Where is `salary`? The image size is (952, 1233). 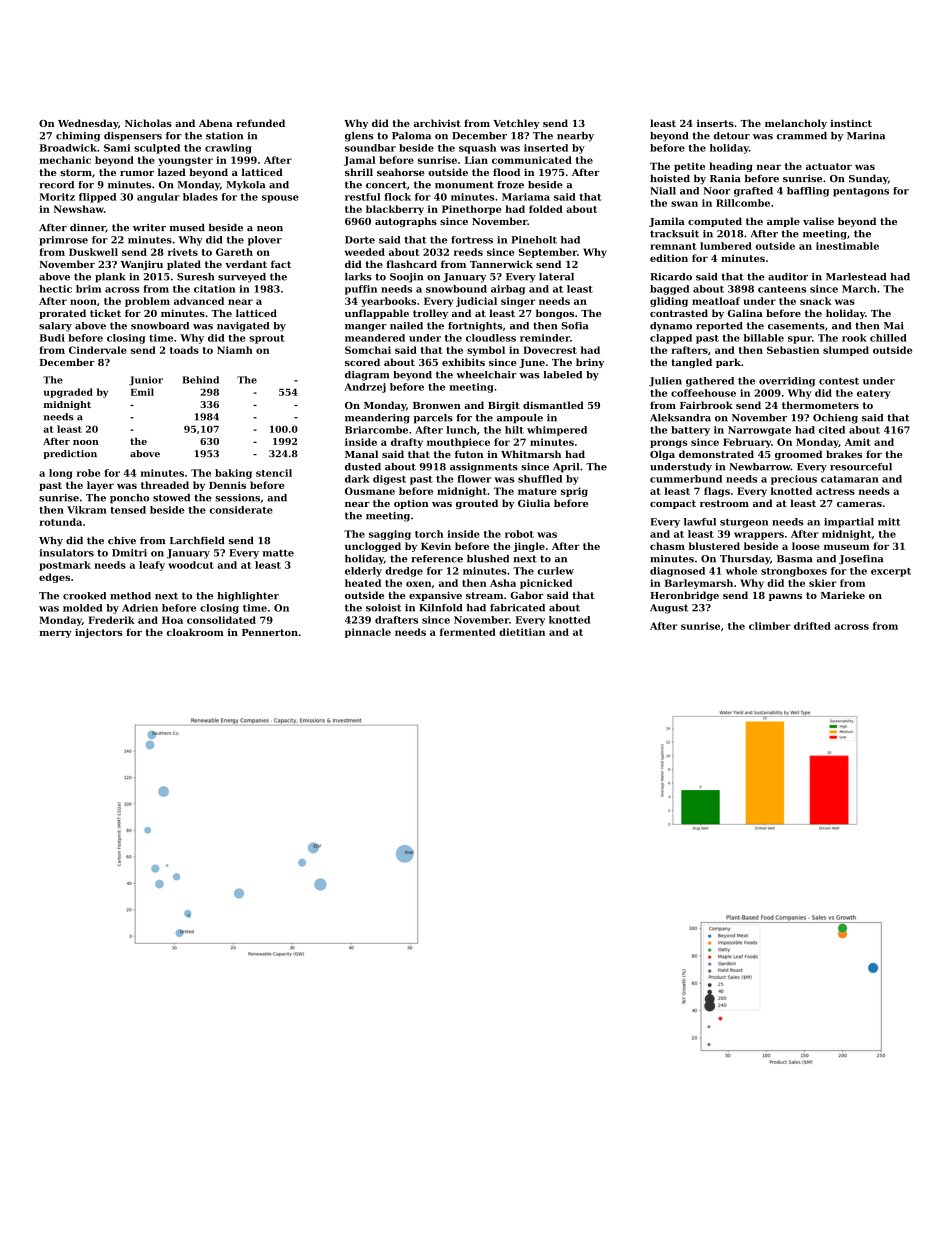 salary is located at coordinates (55, 327).
